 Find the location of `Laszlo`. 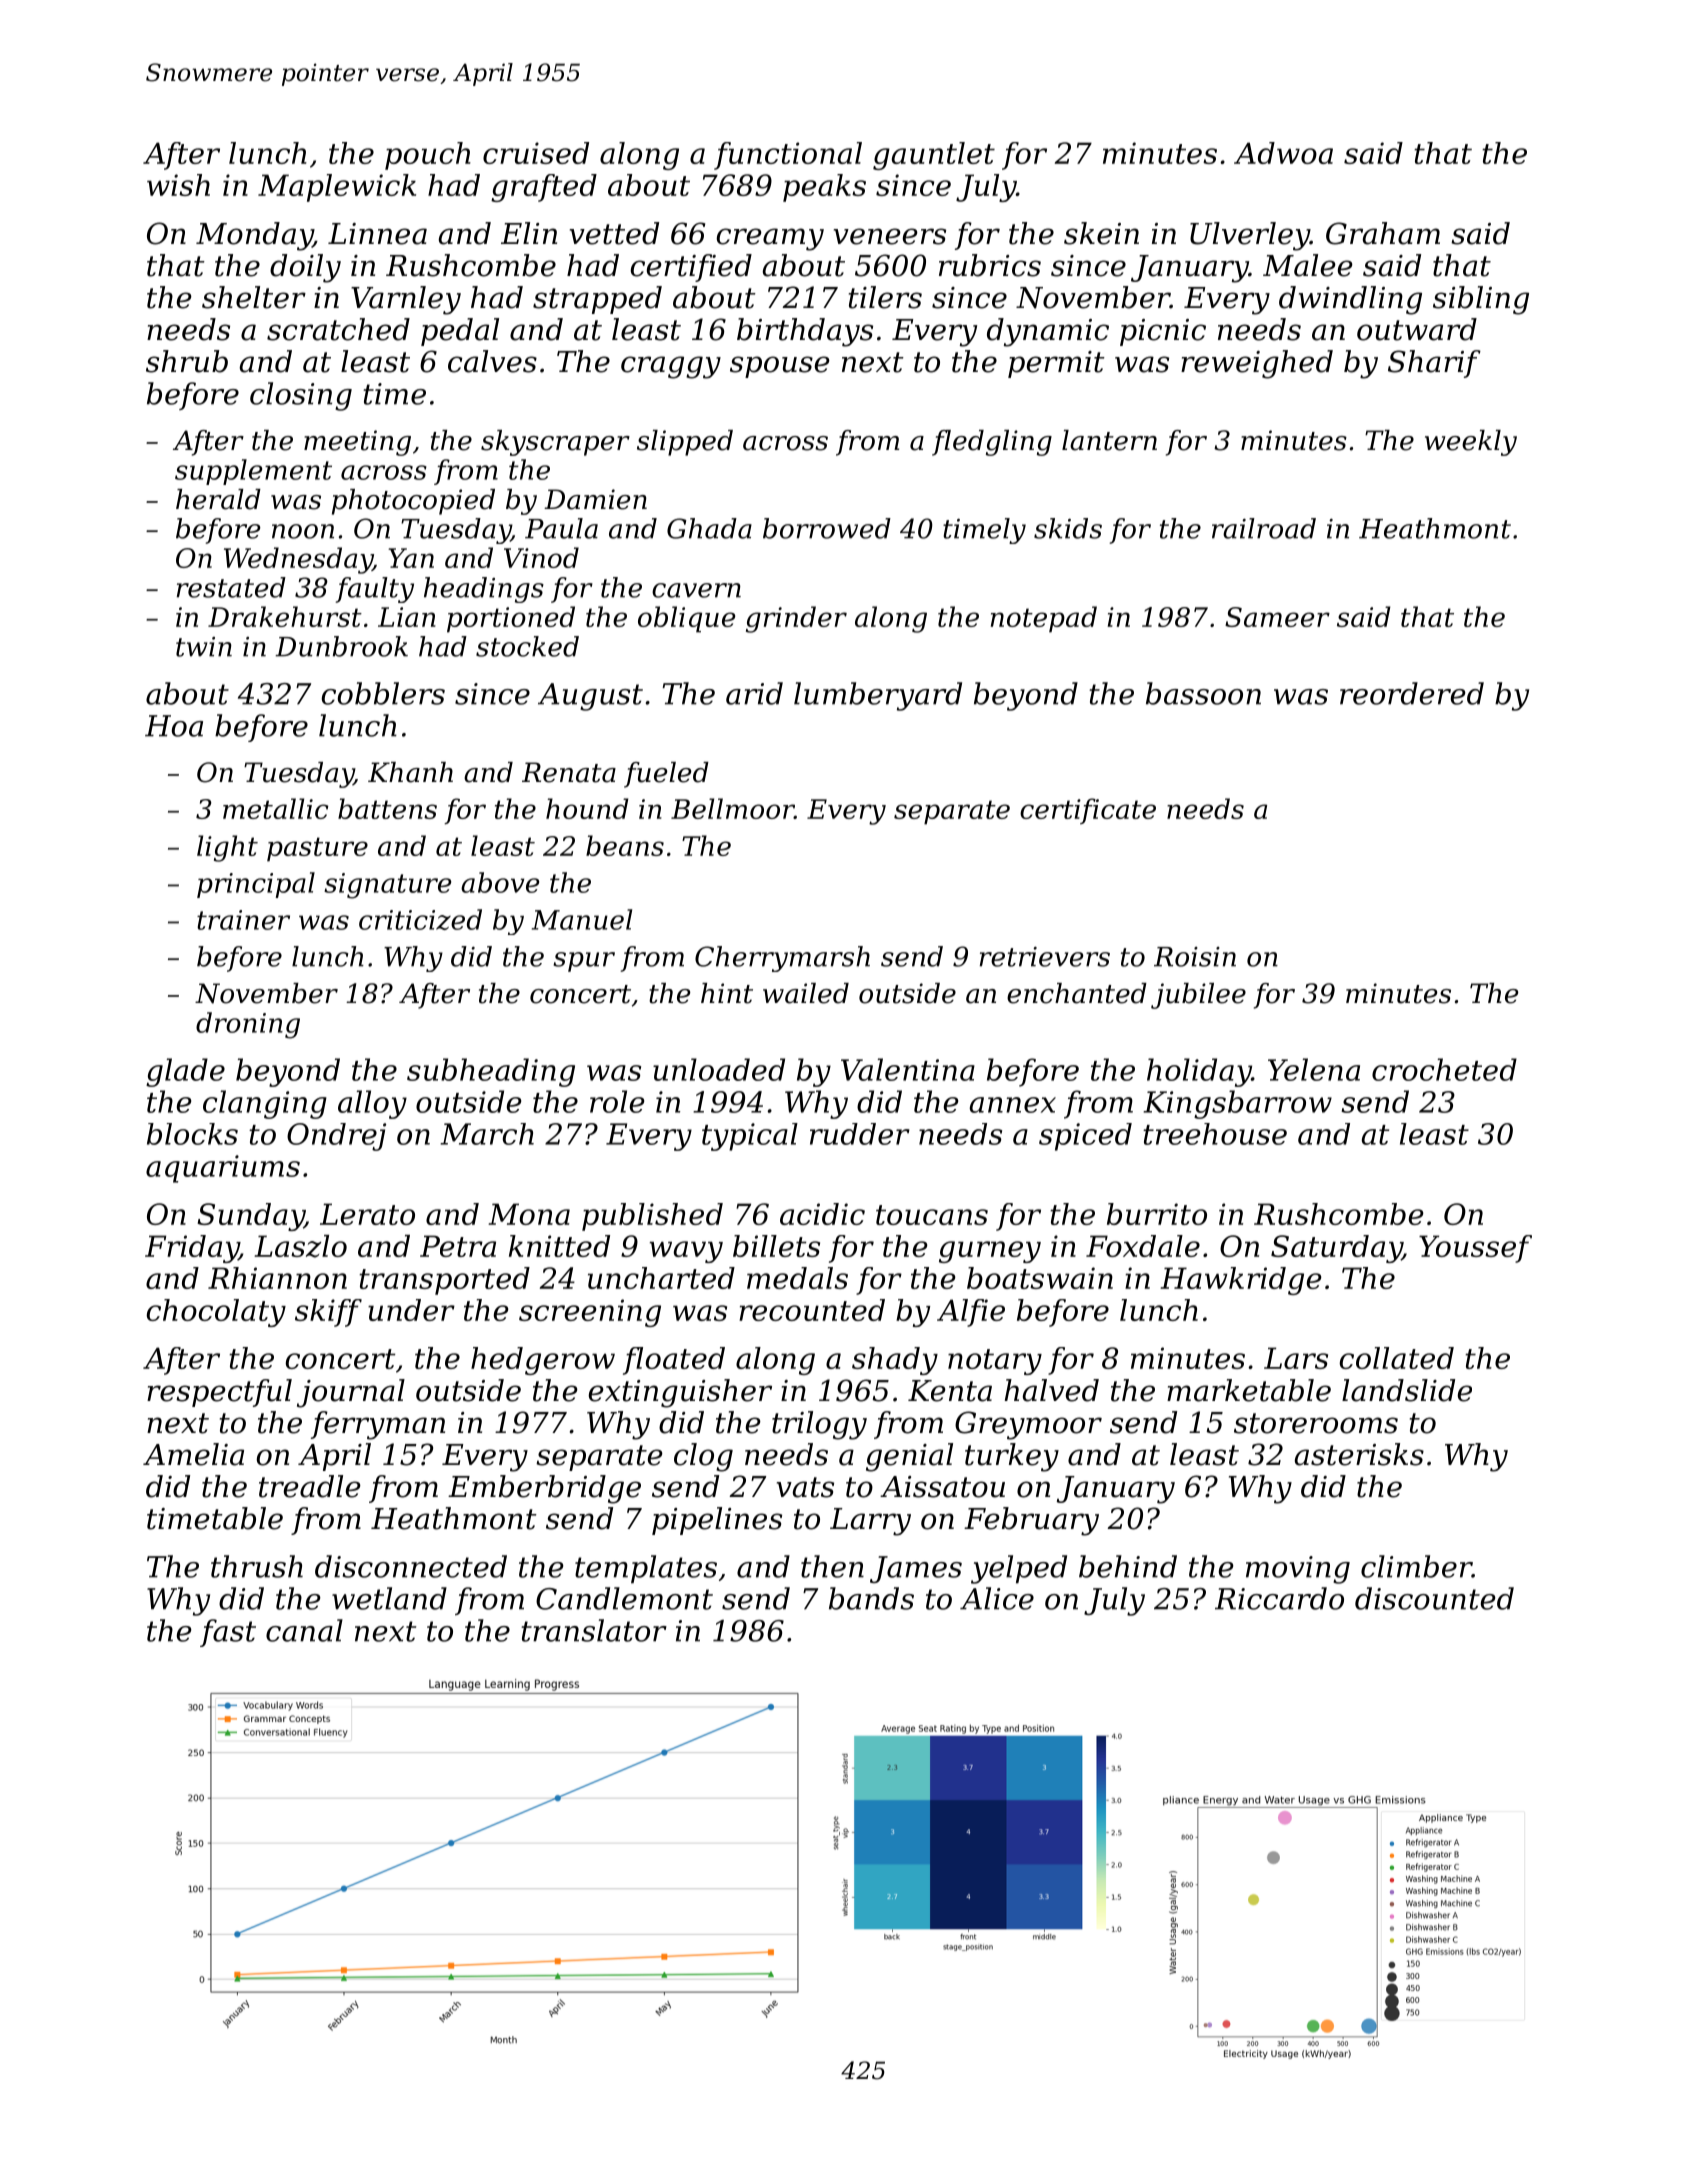

Laszlo is located at coordinates (300, 1246).
